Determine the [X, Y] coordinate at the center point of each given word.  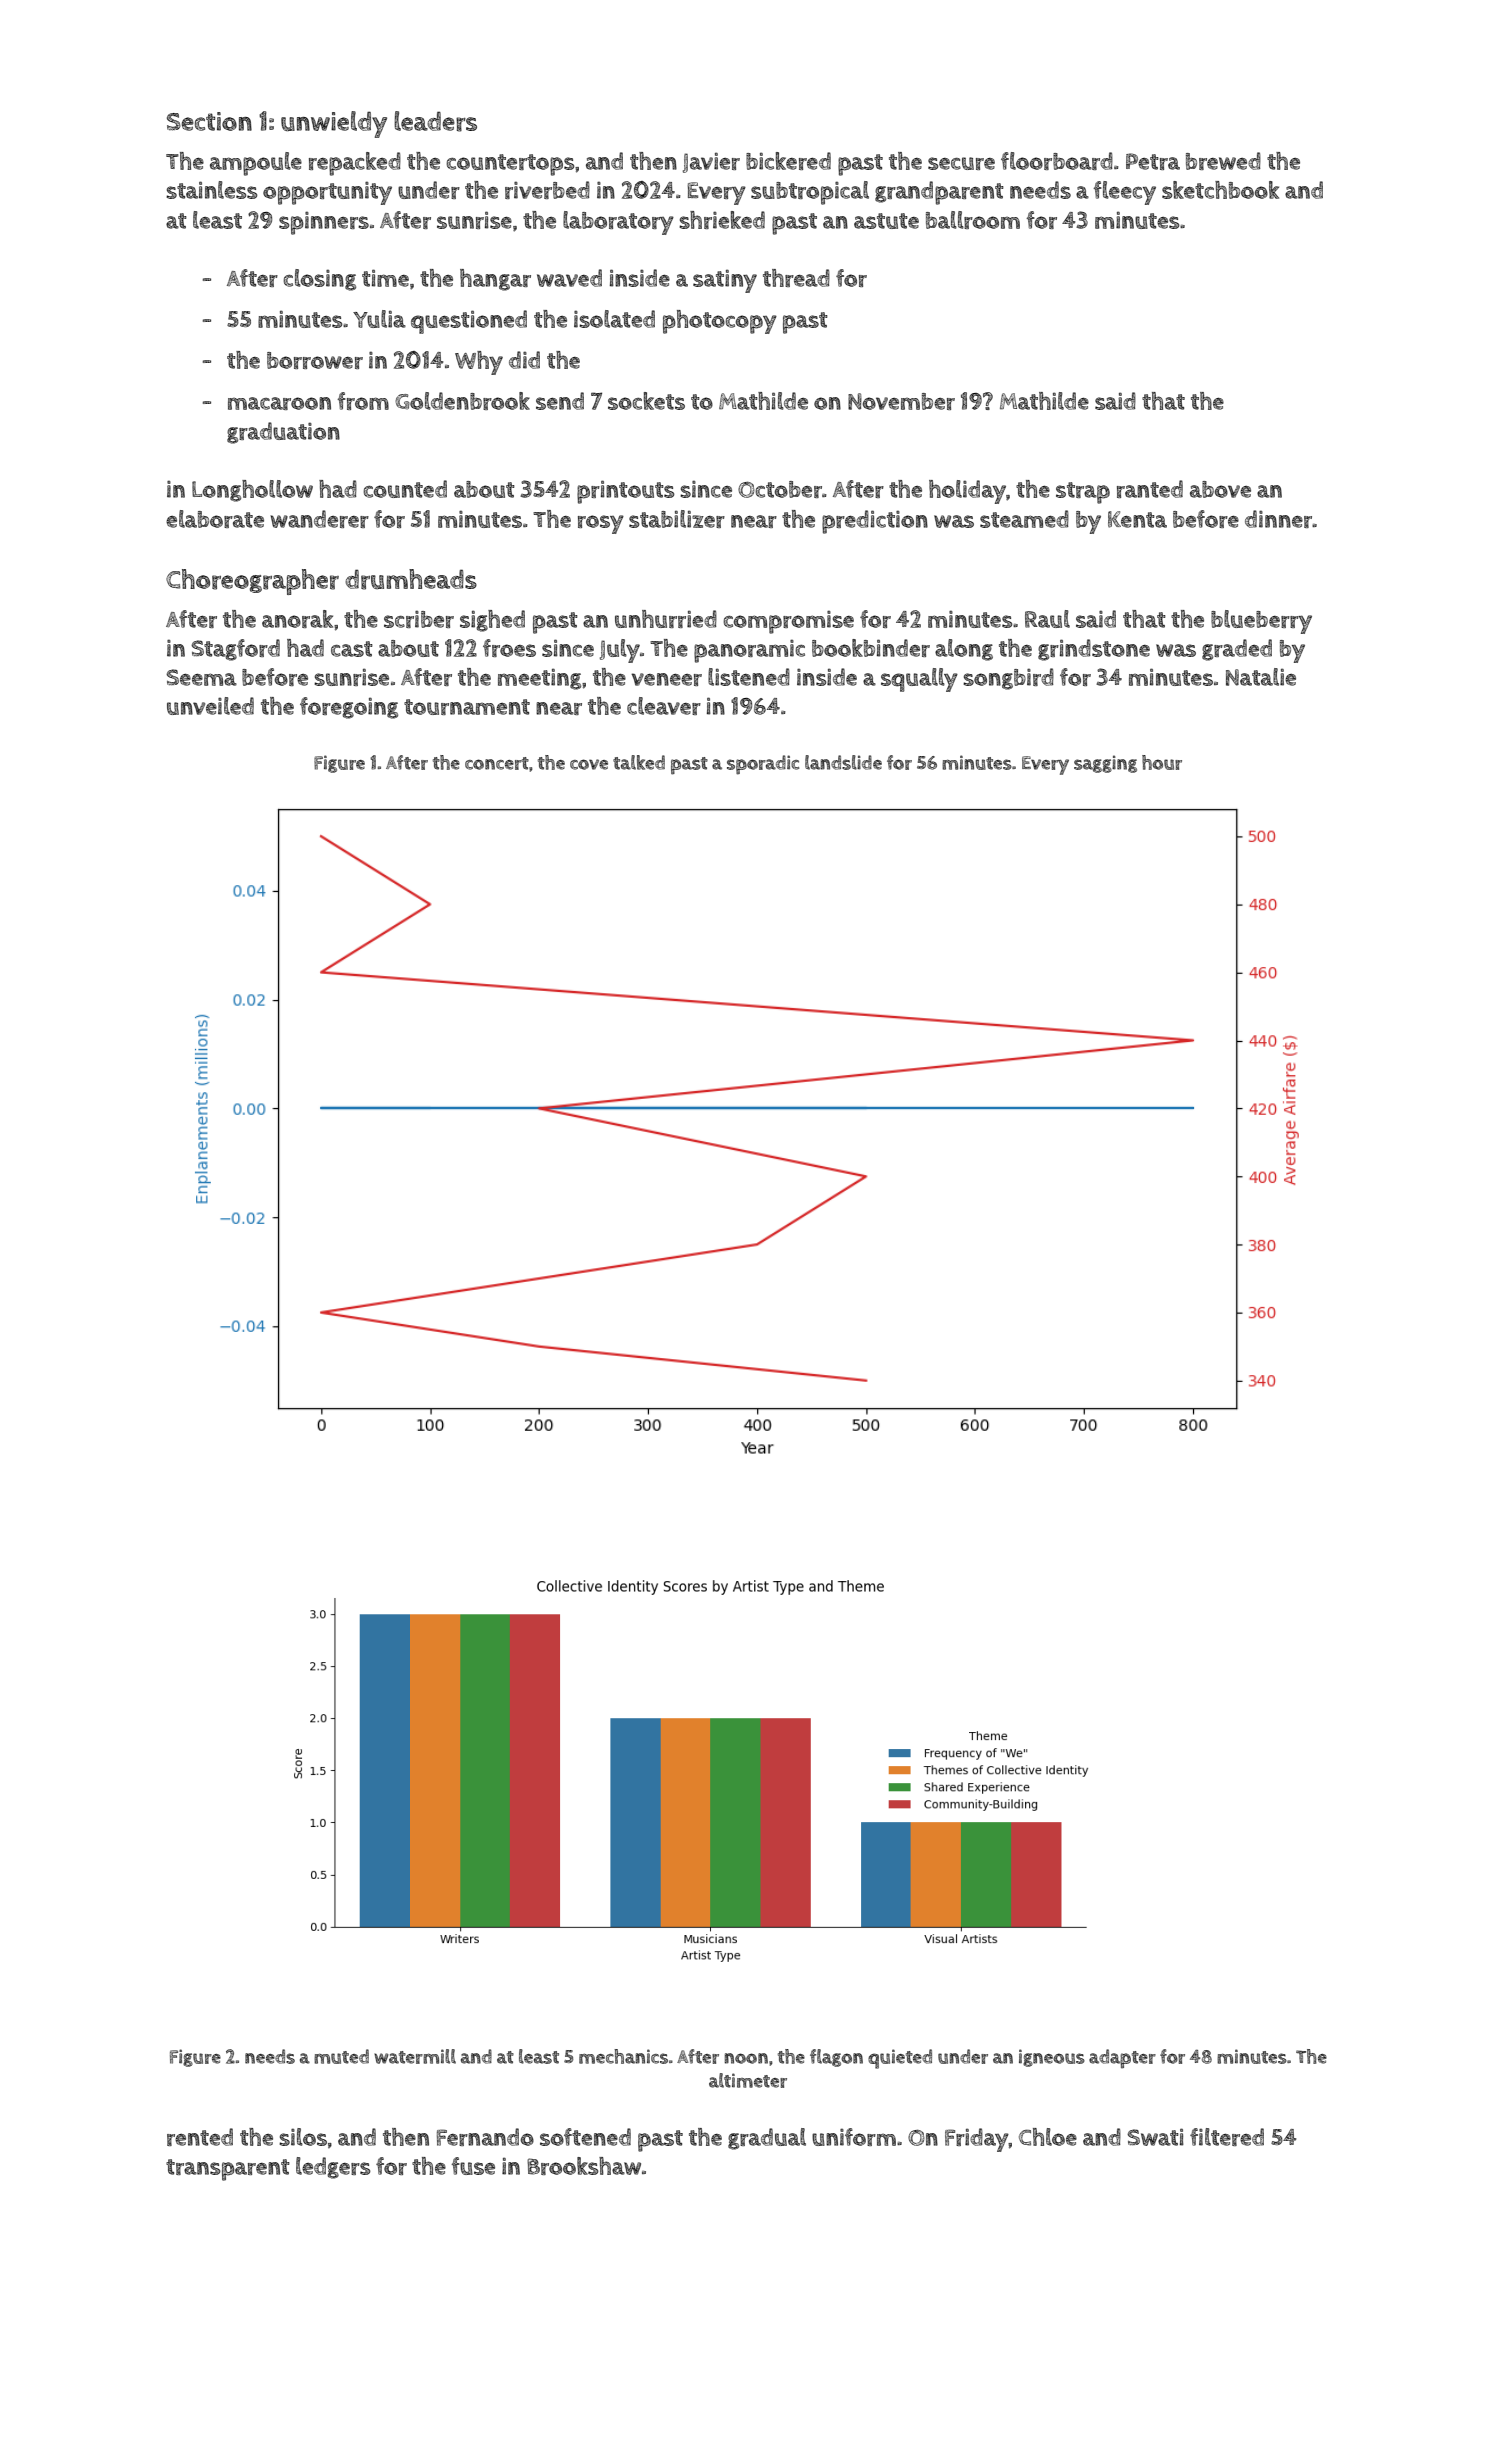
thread [796, 278]
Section [209, 121]
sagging [1105, 764]
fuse [473, 2166]
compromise [789, 622]
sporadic [763, 765]
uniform [854, 2137]
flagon [836, 2058]
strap [1083, 493]
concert [497, 763]
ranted [1150, 489]
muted [341, 2056]
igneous [1052, 2058]
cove [589, 764]
